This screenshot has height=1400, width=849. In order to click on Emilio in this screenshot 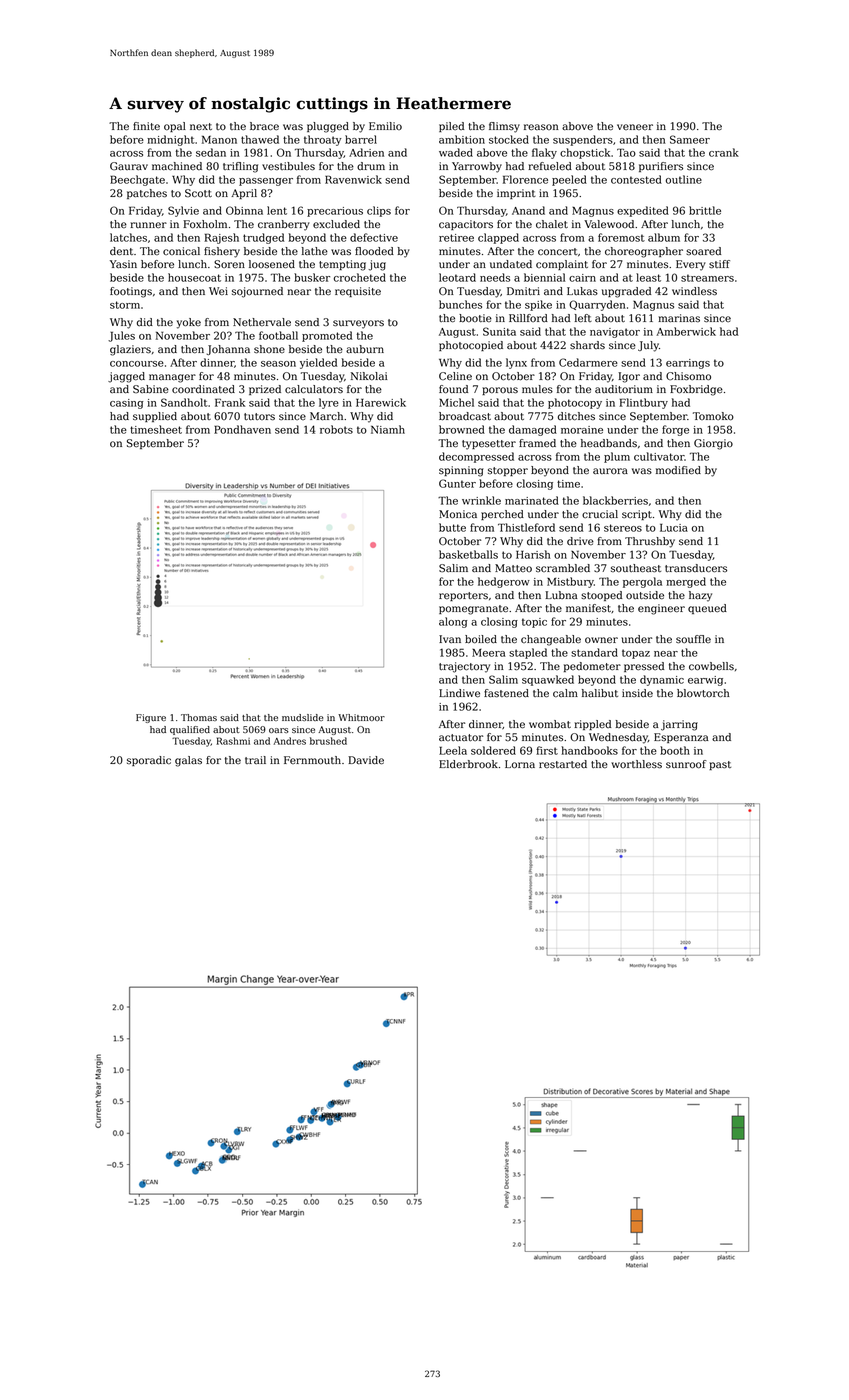, I will do `click(385, 126)`.
